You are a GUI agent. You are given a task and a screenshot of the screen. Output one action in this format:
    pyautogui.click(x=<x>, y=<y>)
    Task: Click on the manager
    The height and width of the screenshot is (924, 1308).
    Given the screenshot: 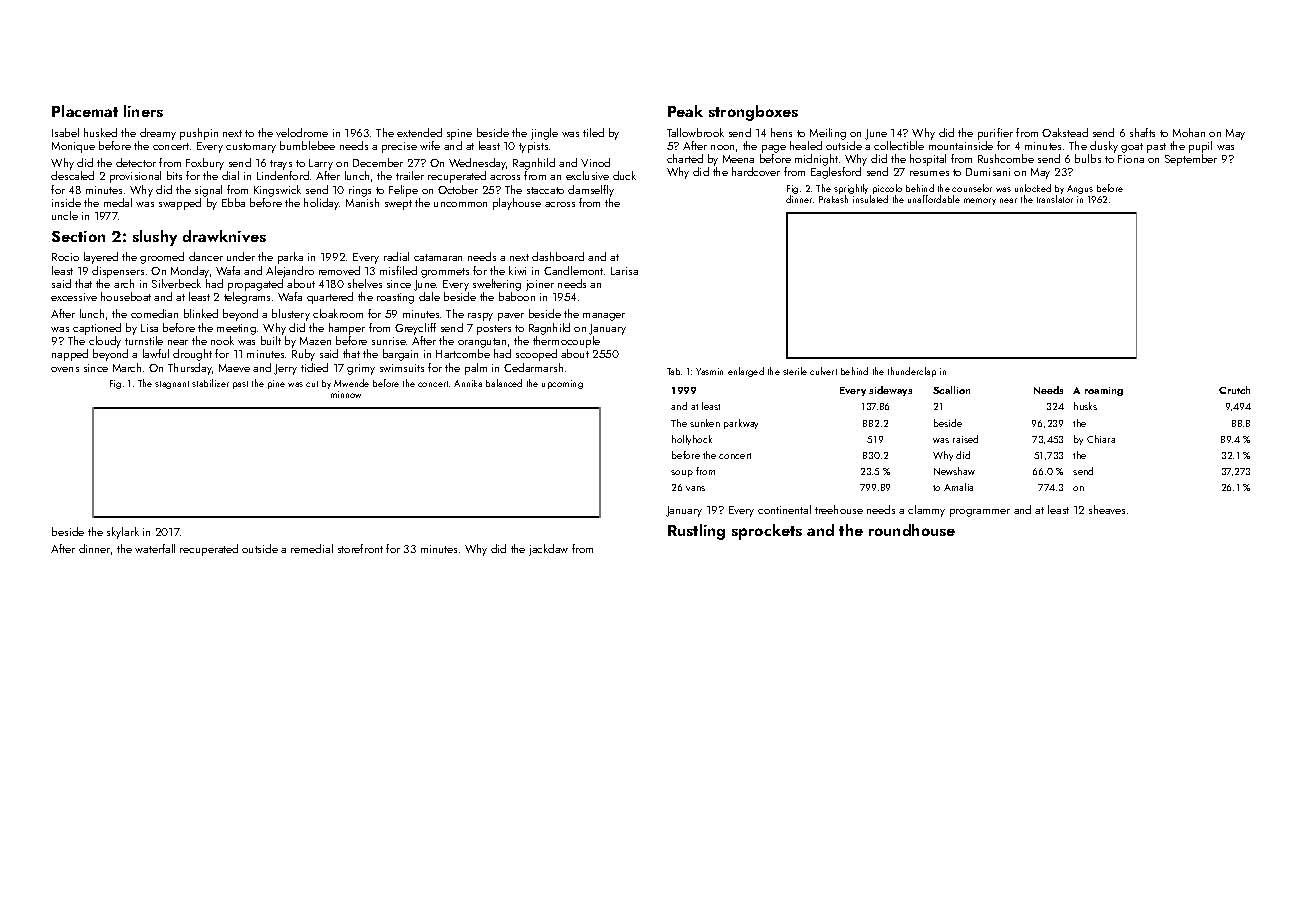 What is the action you would take?
    pyautogui.click(x=604, y=317)
